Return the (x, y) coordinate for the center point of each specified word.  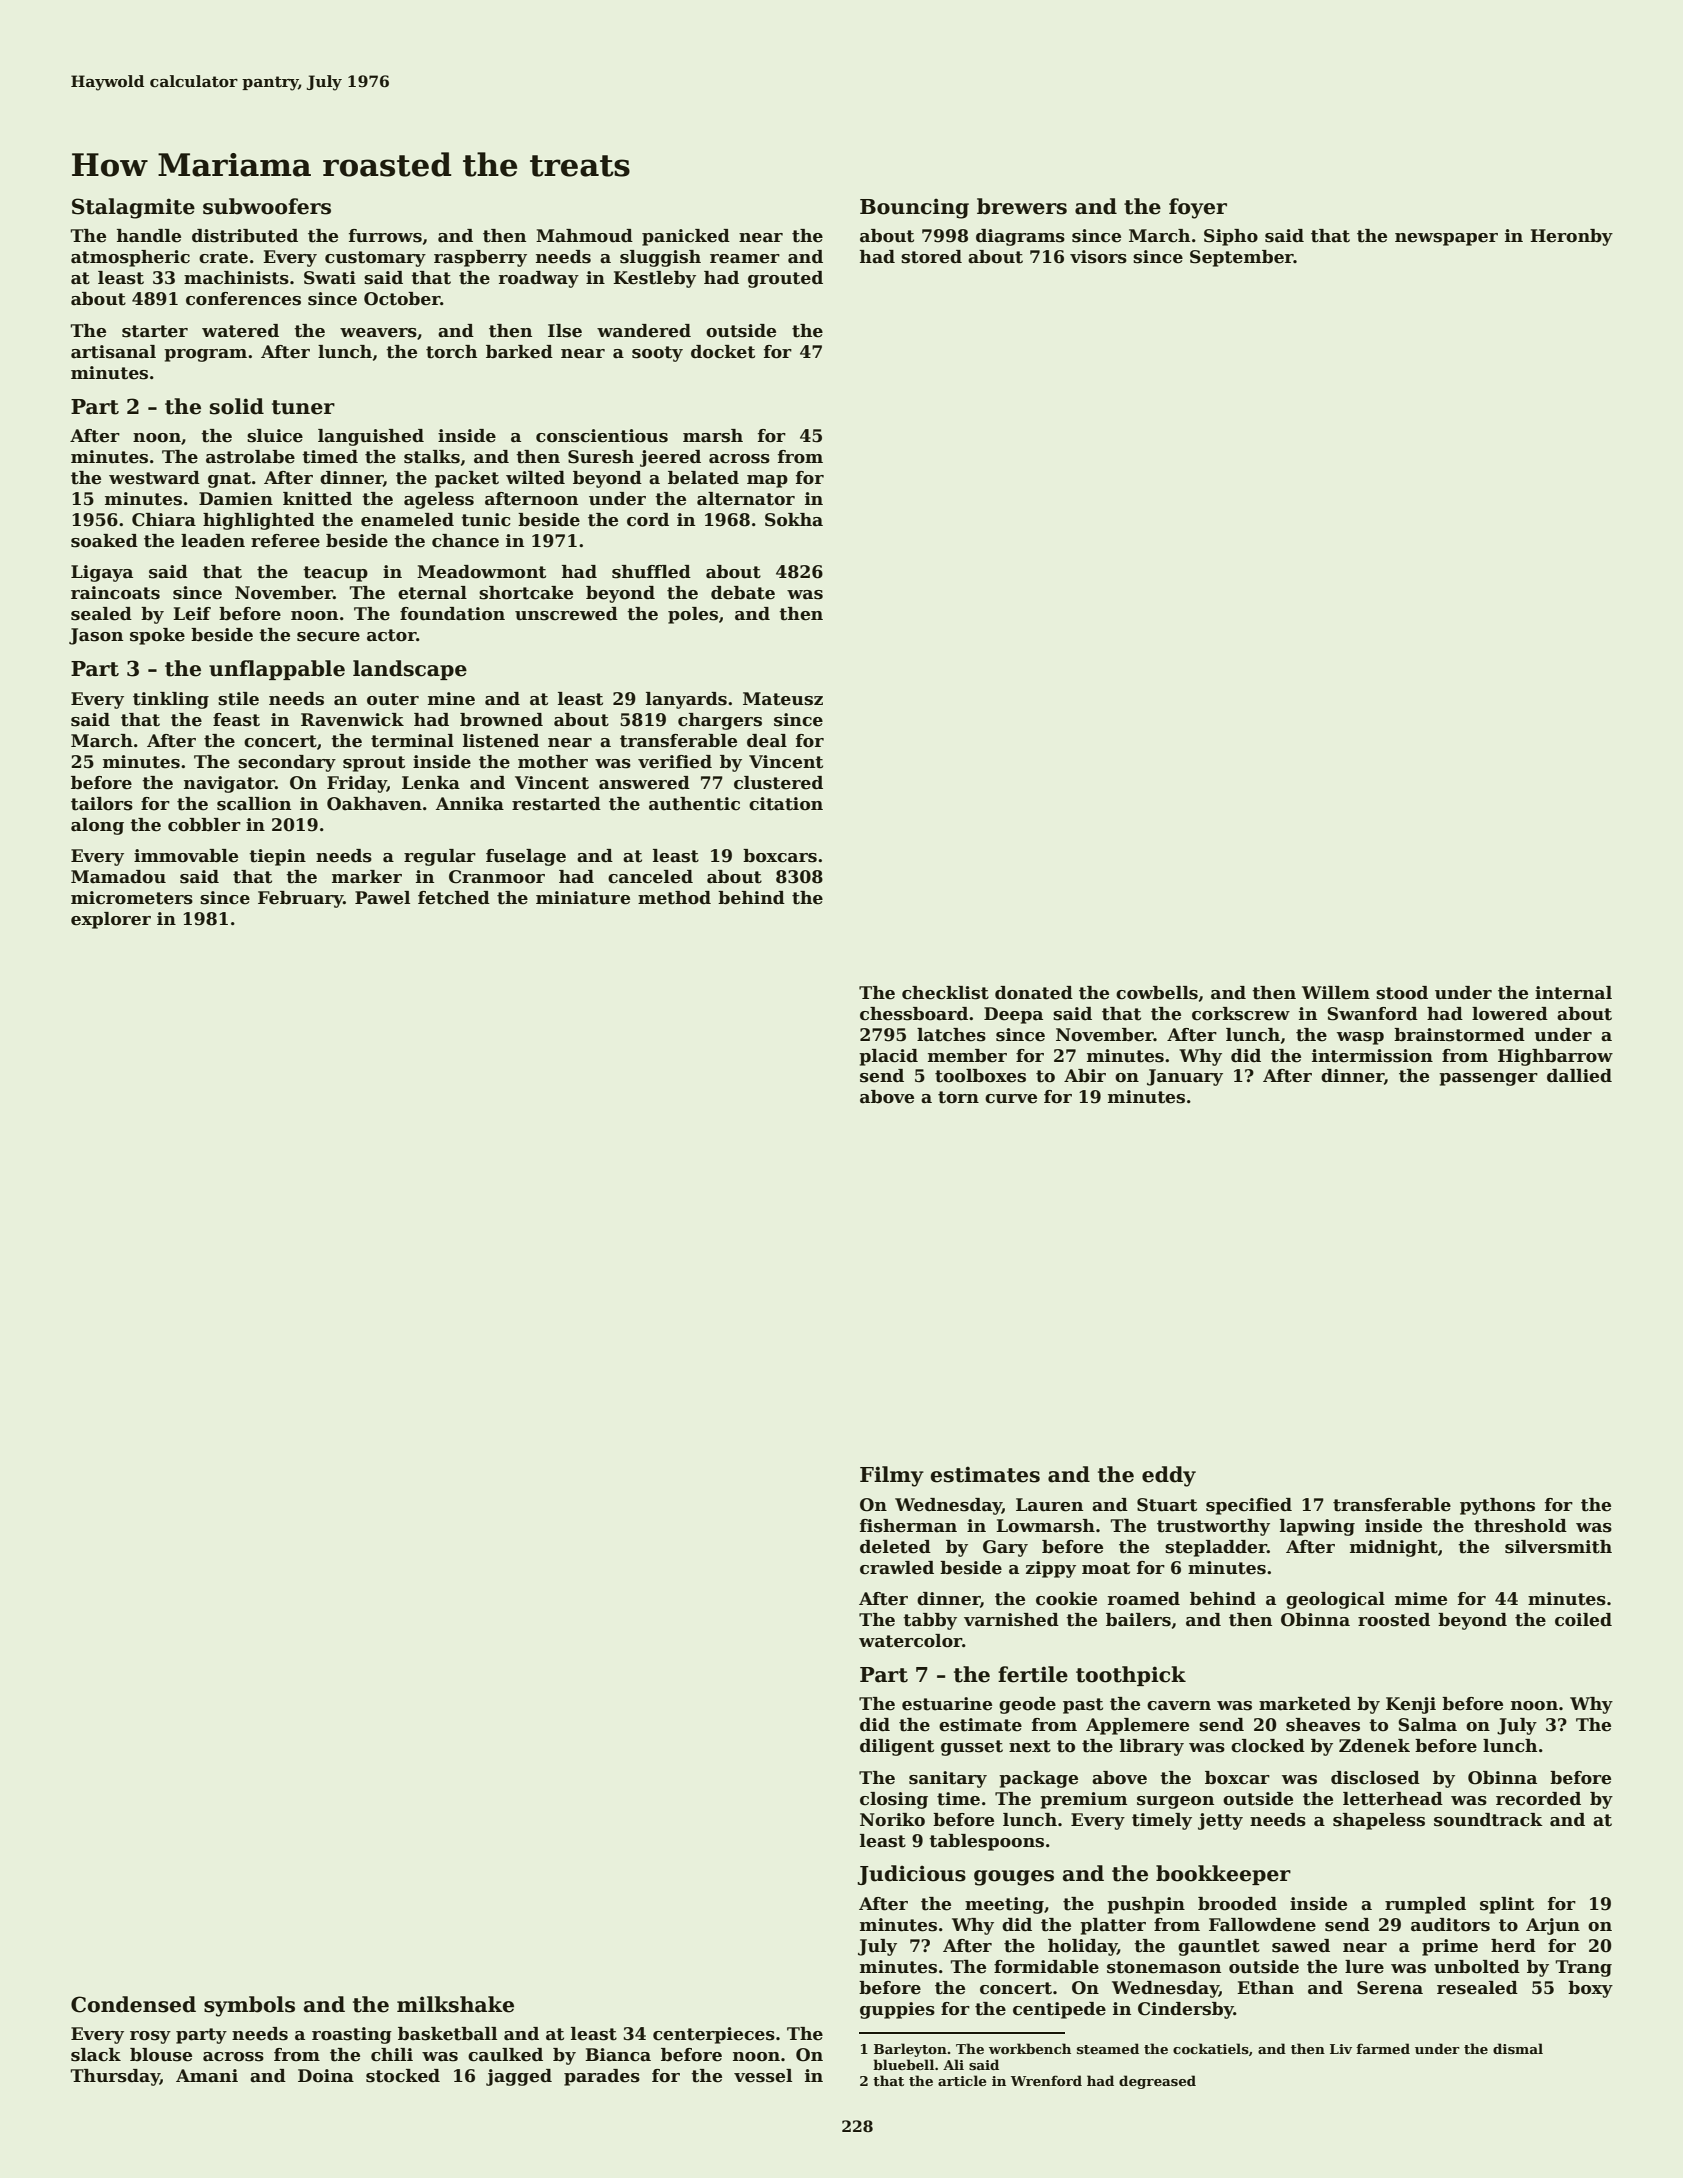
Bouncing (914, 208)
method (674, 898)
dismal (1518, 2048)
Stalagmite (133, 208)
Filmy (892, 1476)
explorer (111, 920)
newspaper (1446, 239)
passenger (1488, 1079)
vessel (763, 2076)
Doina (326, 2076)
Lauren (1049, 1505)
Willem (1336, 993)
